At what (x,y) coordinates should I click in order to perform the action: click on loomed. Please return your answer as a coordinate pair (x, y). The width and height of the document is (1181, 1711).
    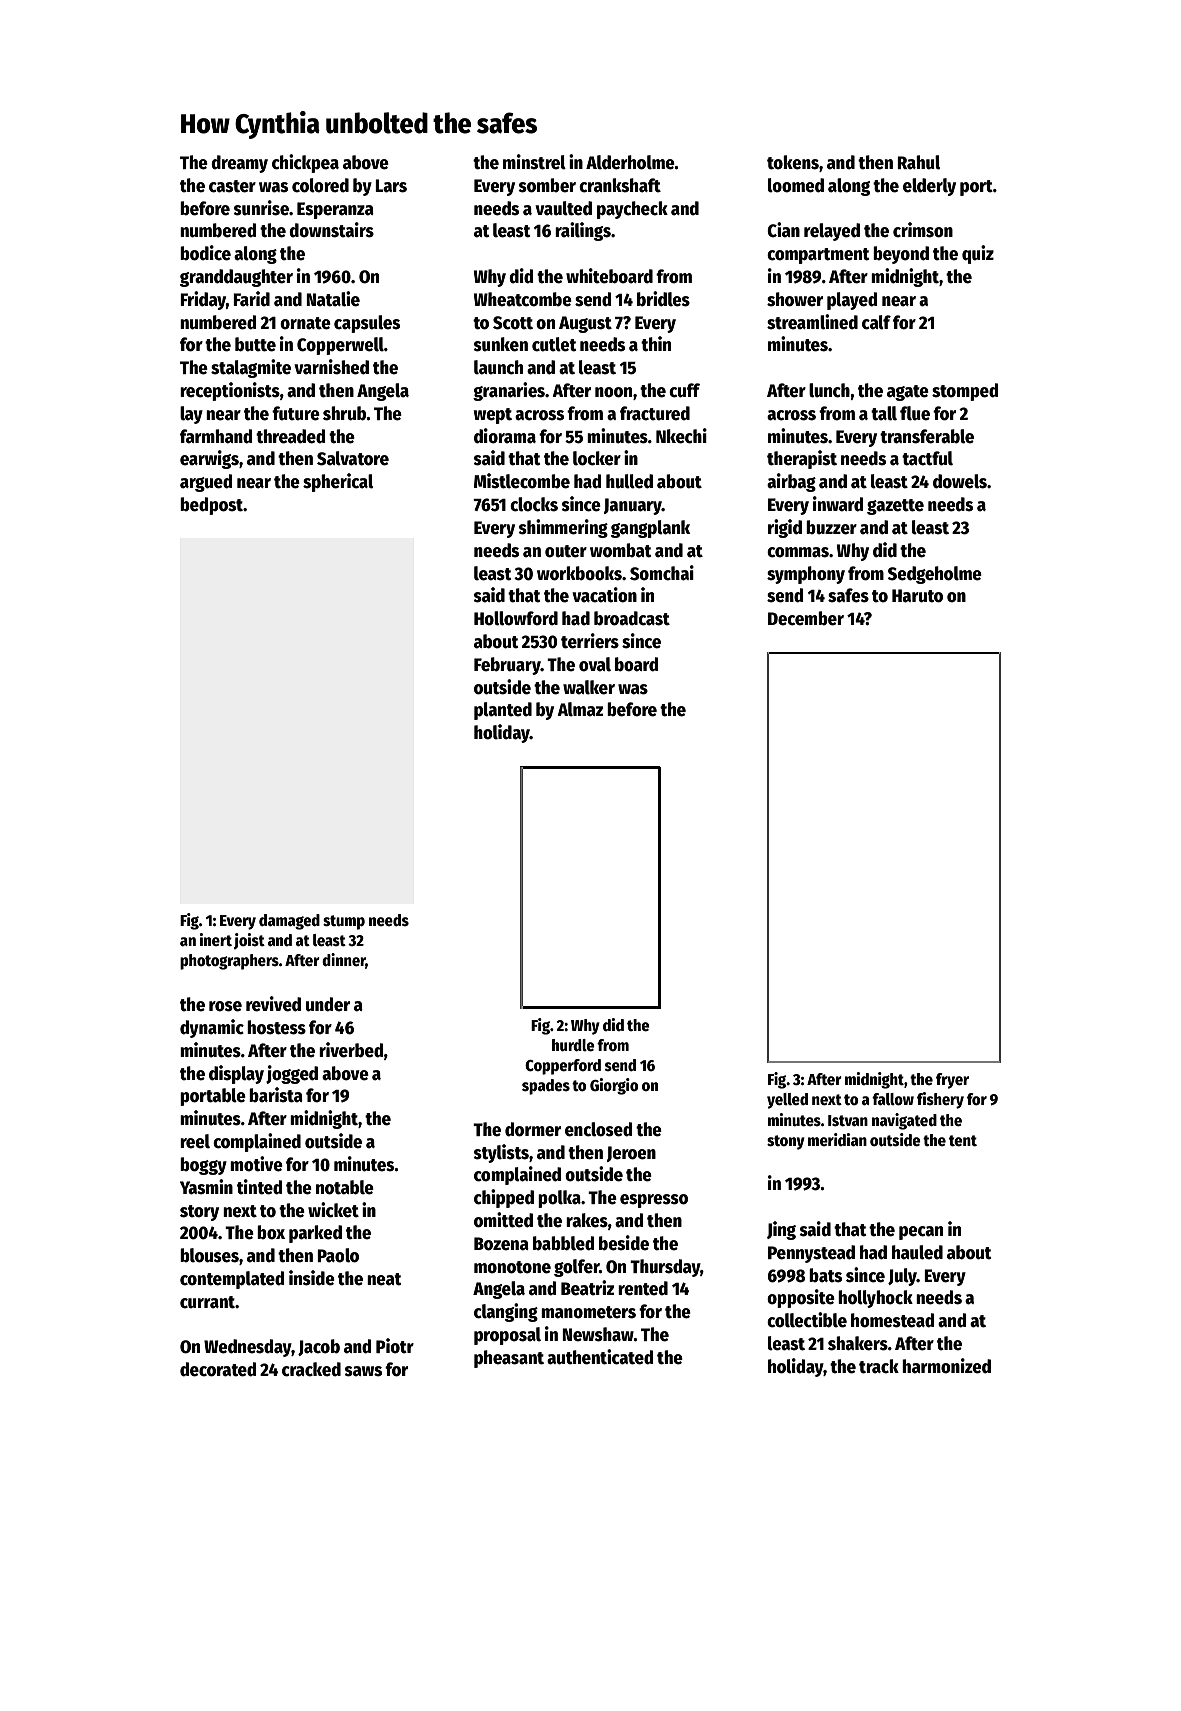
    Looking at the image, I should click on (796, 185).
